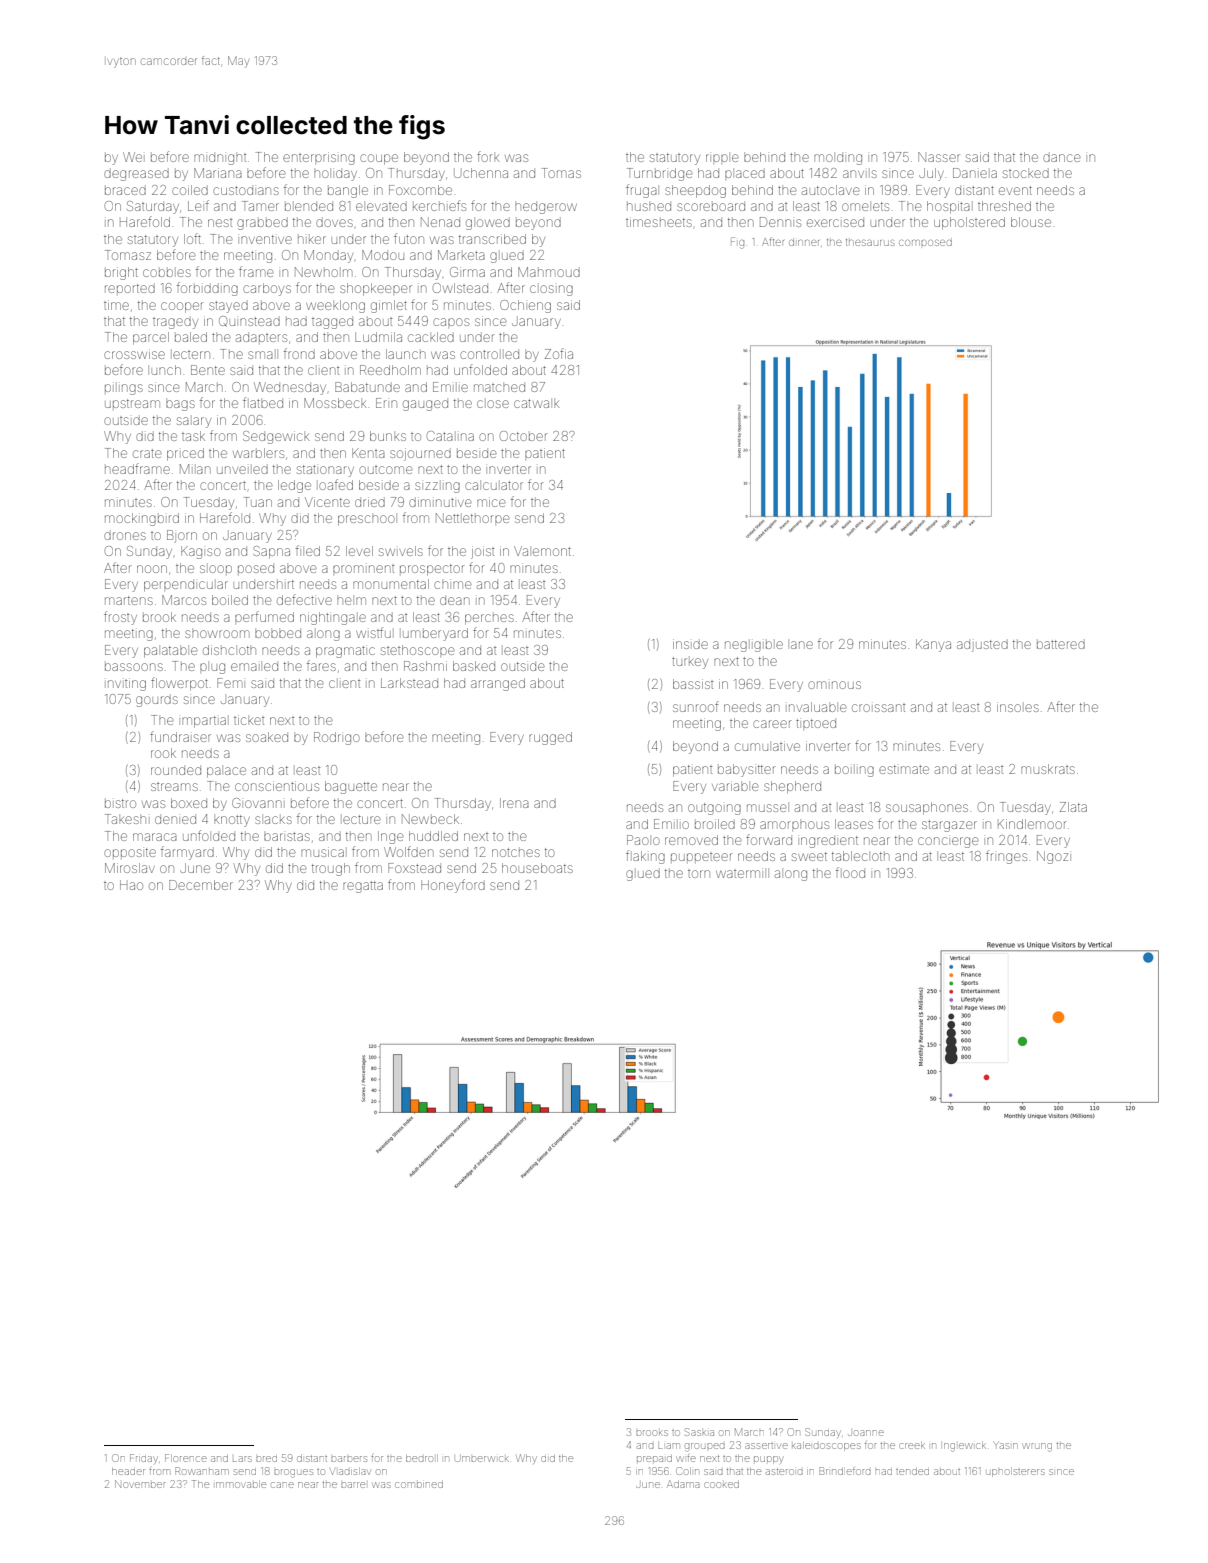 The width and height of the screenshot is (1208, 1563). What do you see at coordinates (453, 886) in the screenshot?
I see `Honeyford` at bounding box center [453, 886].
